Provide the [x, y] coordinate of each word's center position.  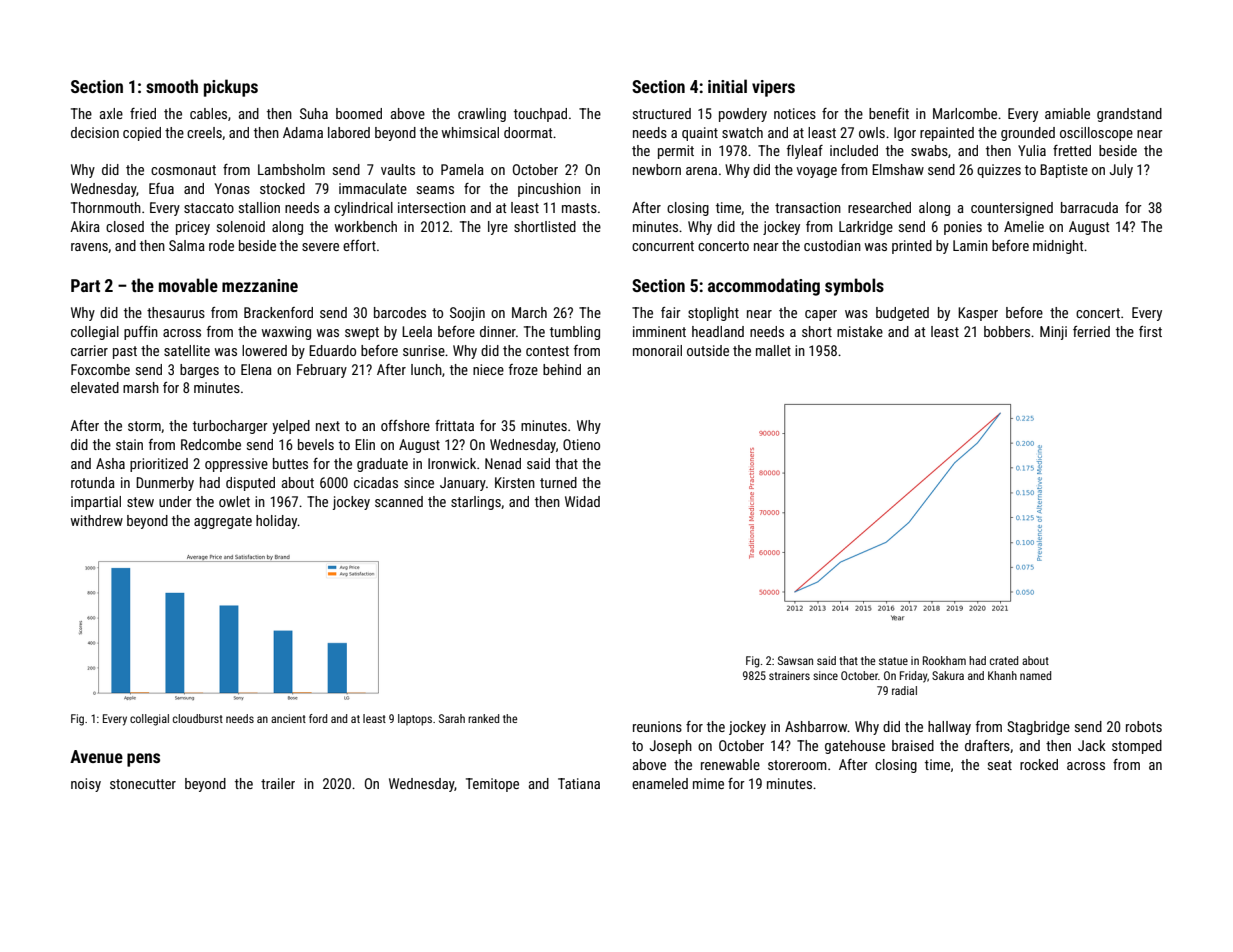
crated [1004, 660]
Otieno [581, 444]
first [1150, 331]
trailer [278, 783]
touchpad [540, 115]
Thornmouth [106, 207]
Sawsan [795, 660]
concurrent [663, 246]
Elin [365, 444]
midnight [1058, 247]
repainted [947, 134]
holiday [277, 522]
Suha [314, 113]
